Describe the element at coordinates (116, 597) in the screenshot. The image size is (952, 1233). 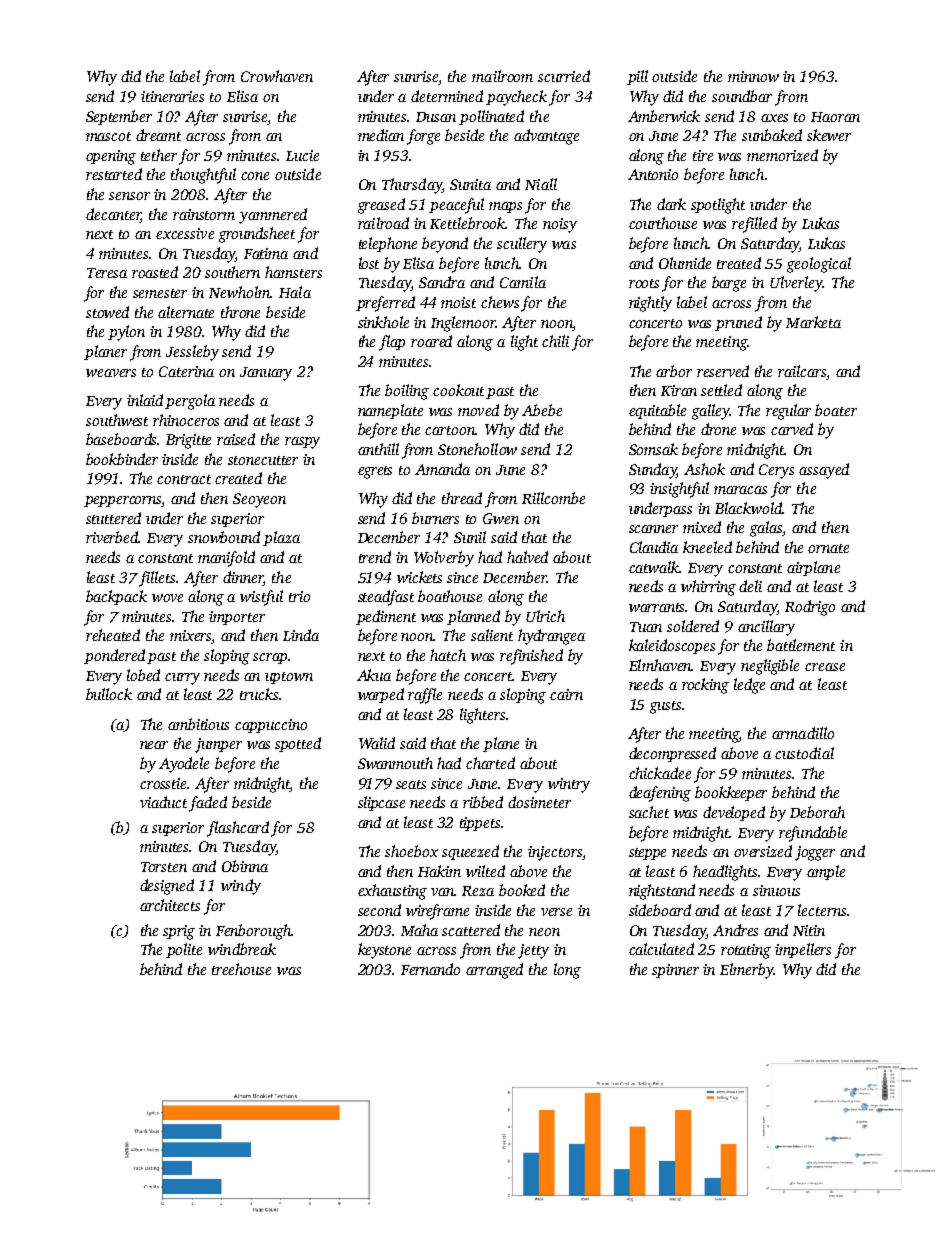
I see `backpack` at that location.
